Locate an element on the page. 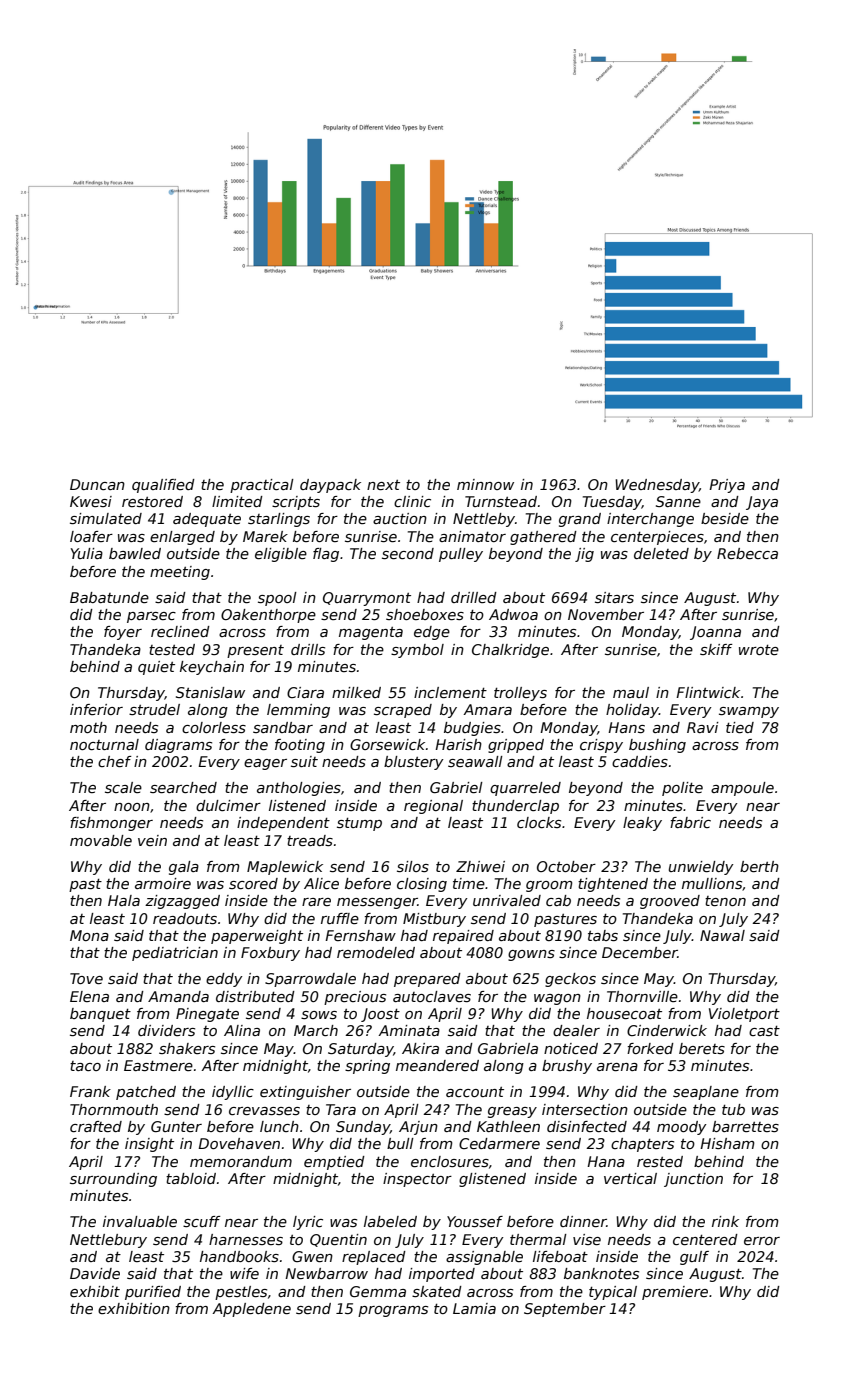 This document has width=849, height=1400. invaluable is located at coordinates (140, 1221).
